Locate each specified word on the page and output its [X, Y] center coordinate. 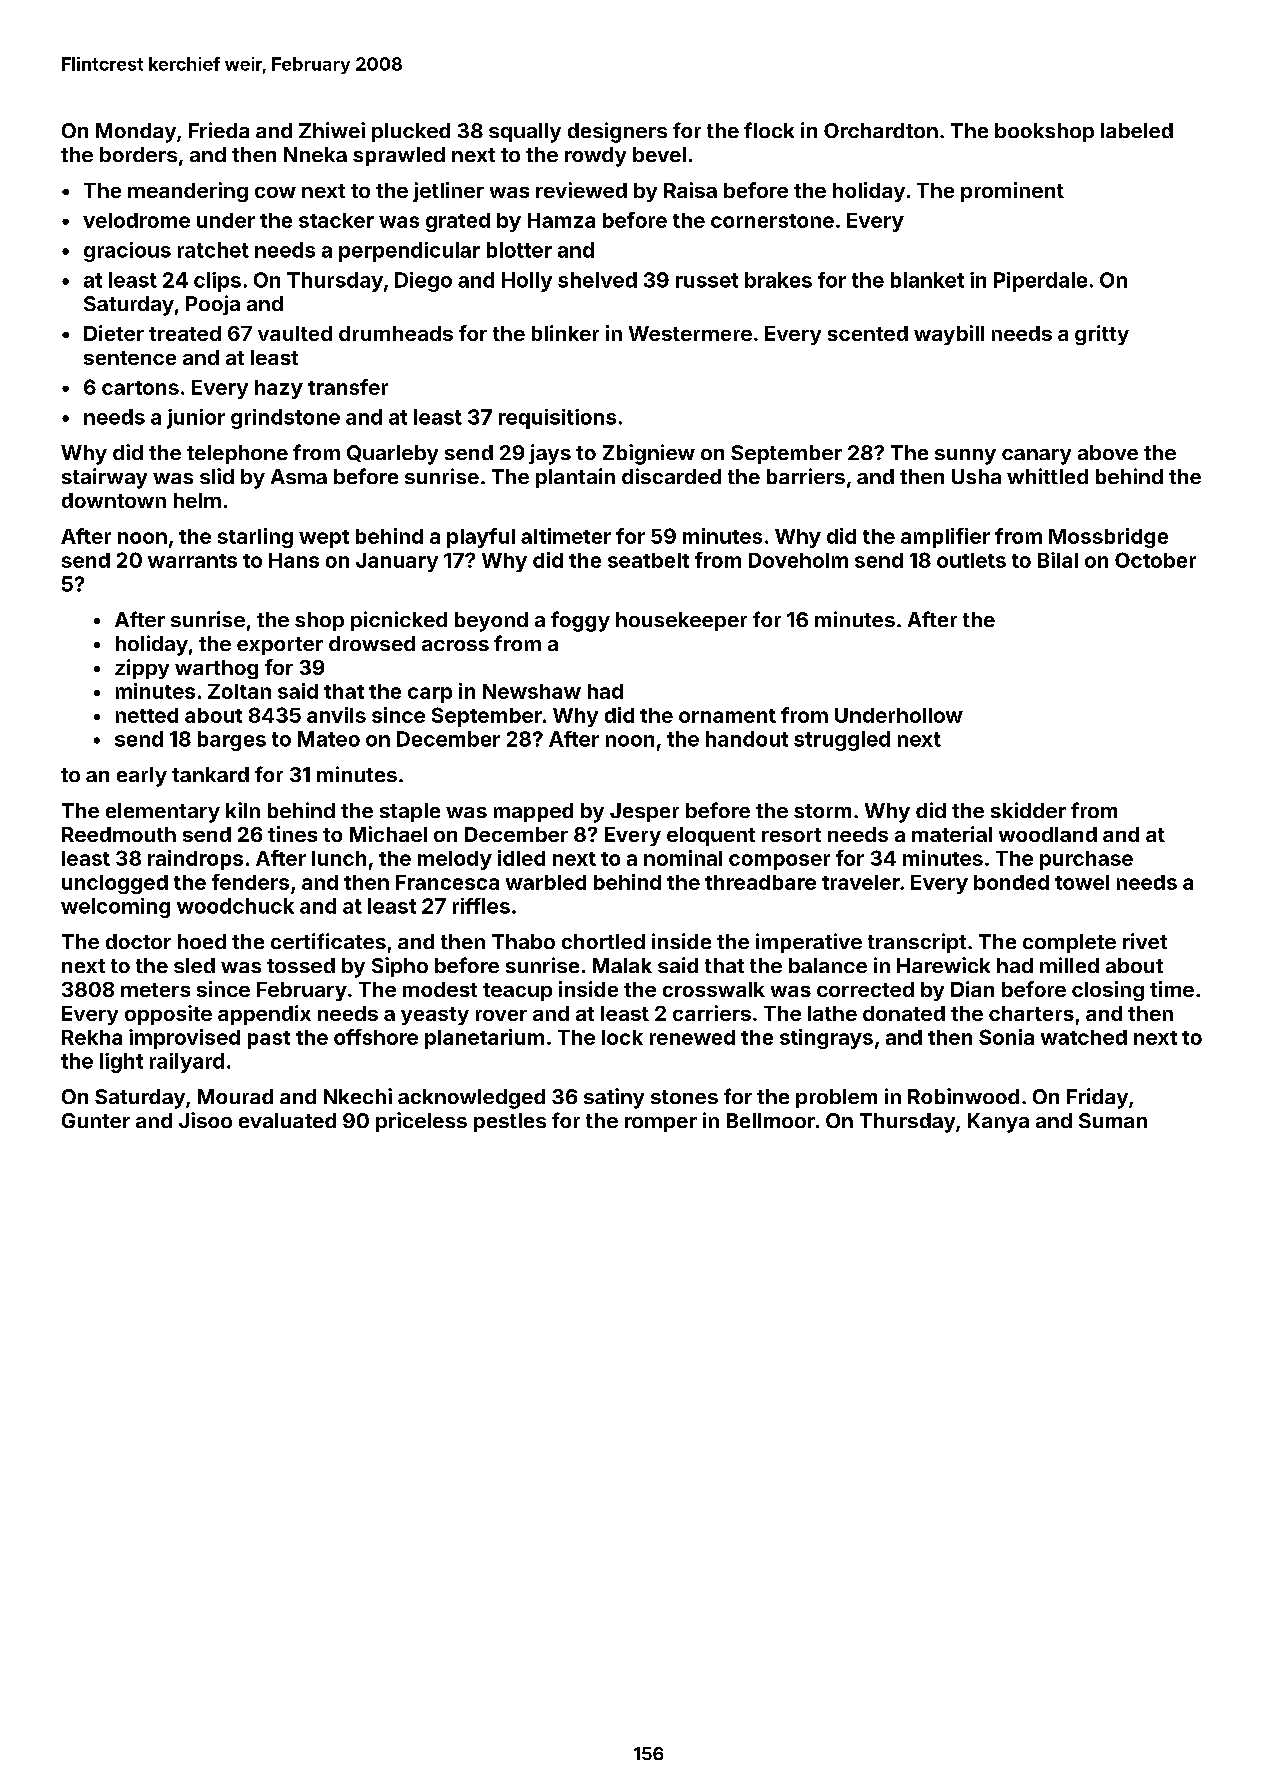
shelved [597, 280]
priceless [421, 1122]
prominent [1012, 192]
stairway [104, 478]
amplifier [945, 538]
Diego [423, 282]
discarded [671, 476]
